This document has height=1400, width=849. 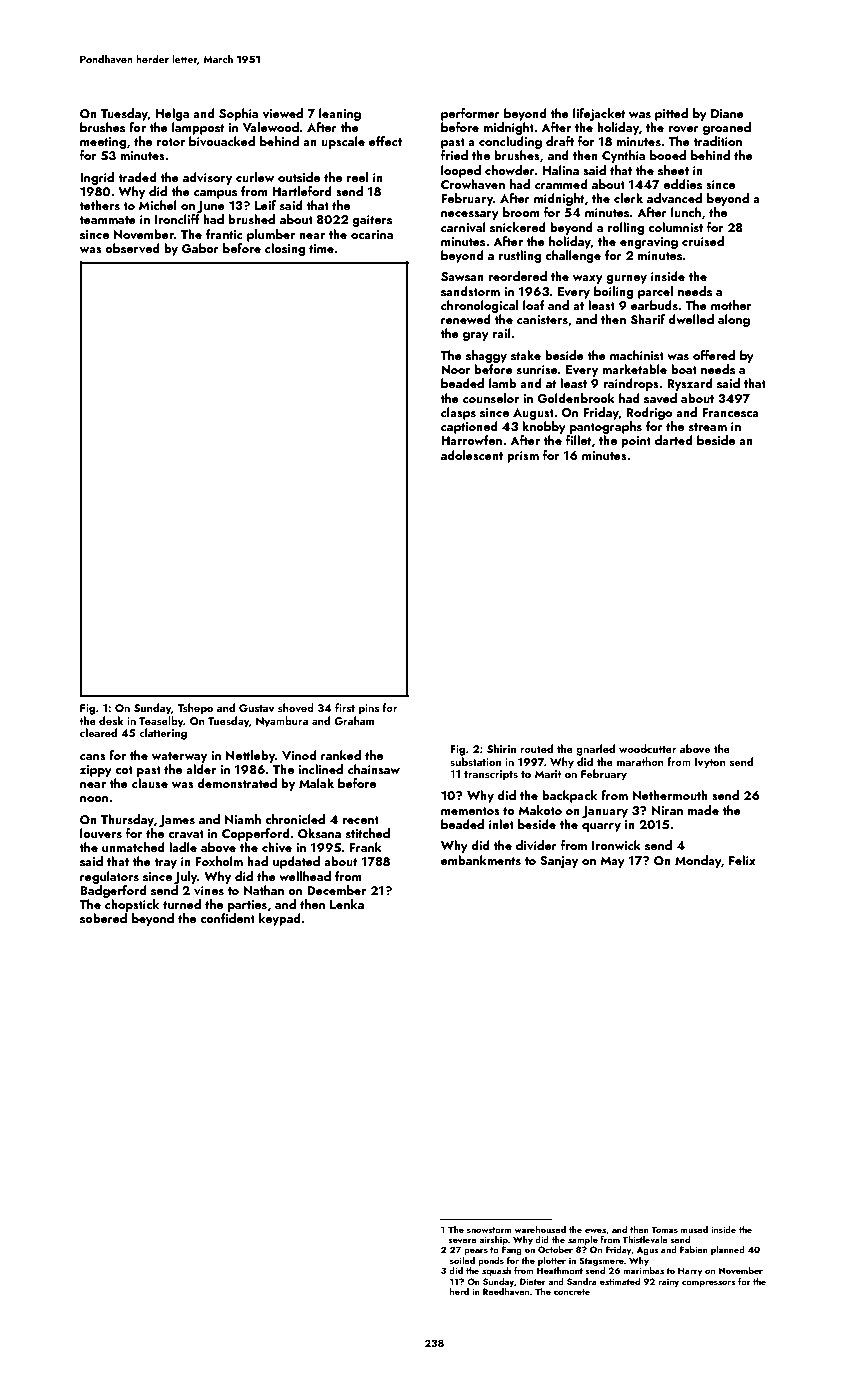 What do you see at coordinates (369, 709) in the document?
I see `pins` at bounding box center [369, 709].
